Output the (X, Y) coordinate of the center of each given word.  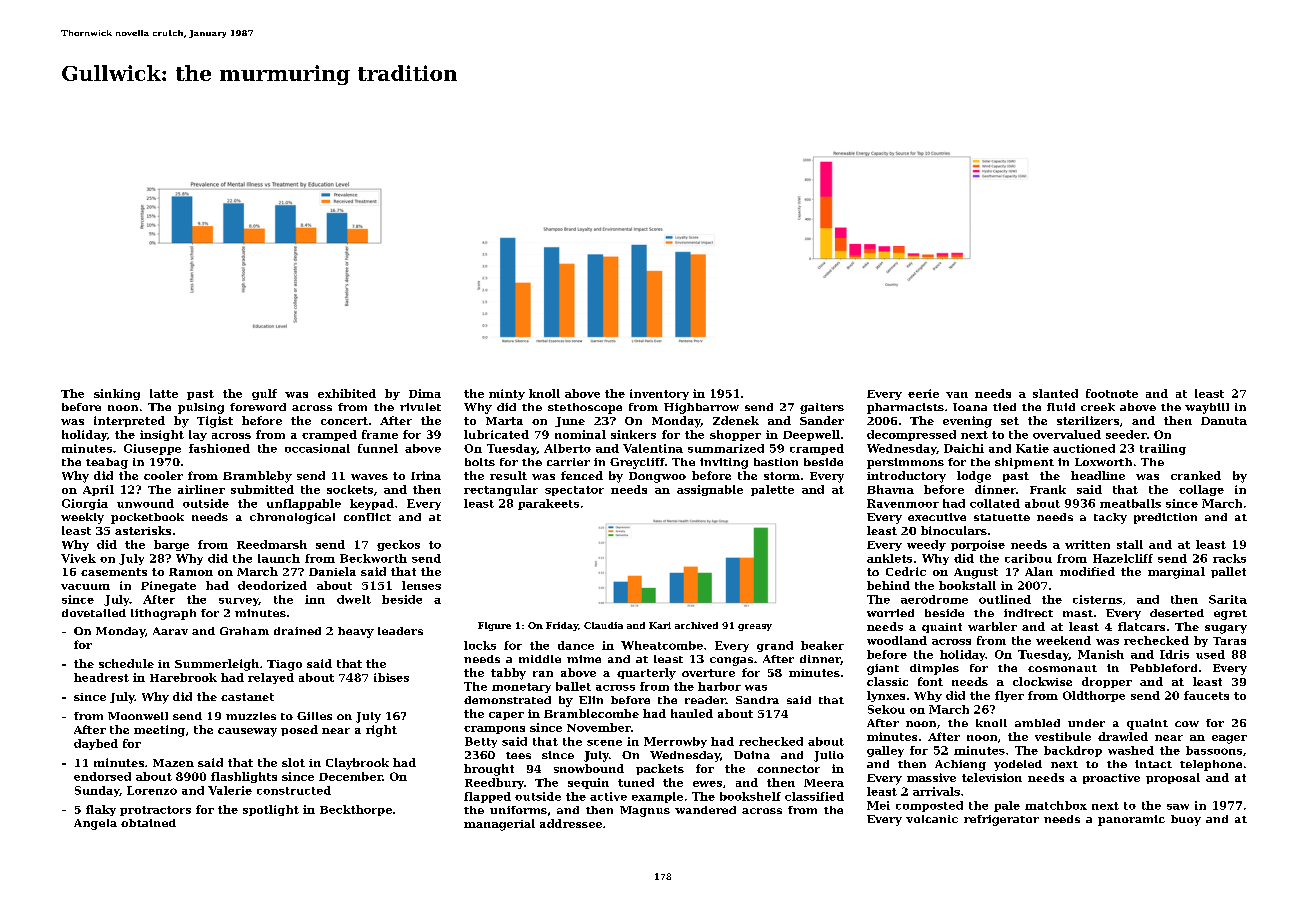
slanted (1055, 393)
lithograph (163, 614)
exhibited (347, 393)
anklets (889, 558)
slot (293, 762)
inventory (659, 394)
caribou (1028, 558)
